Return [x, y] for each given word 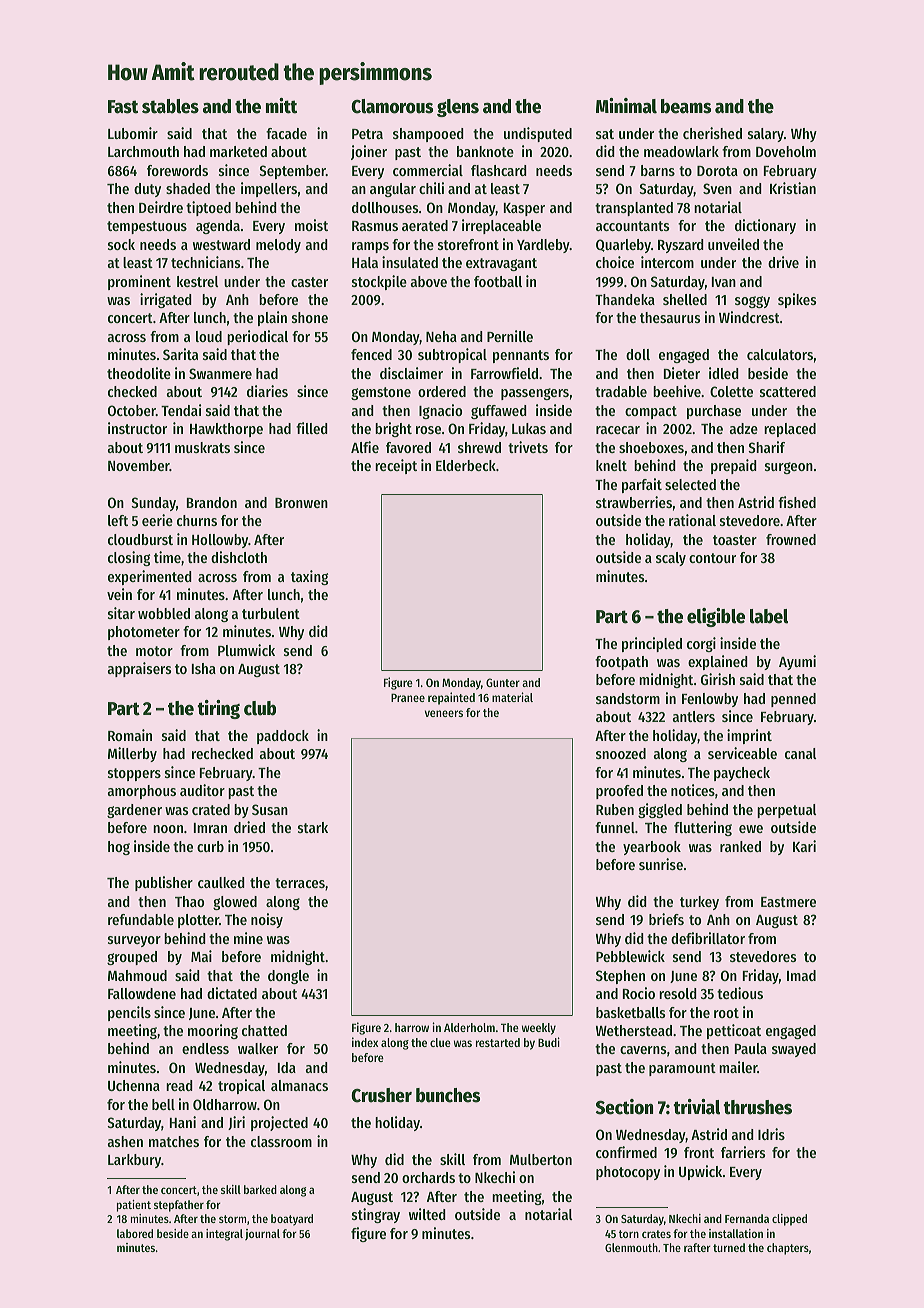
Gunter [503, 682]
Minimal [626, 106]
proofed [619, 792]
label [769, 616]
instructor [137, 428]
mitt [281, 106]
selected [690, 484]
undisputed [538, 134]
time [167, 557]
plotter [198, 921]
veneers [444, 713]
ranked [740, 846]
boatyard [292, 1220]
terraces [300, 883]
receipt [396, 466]
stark [313, 827]
